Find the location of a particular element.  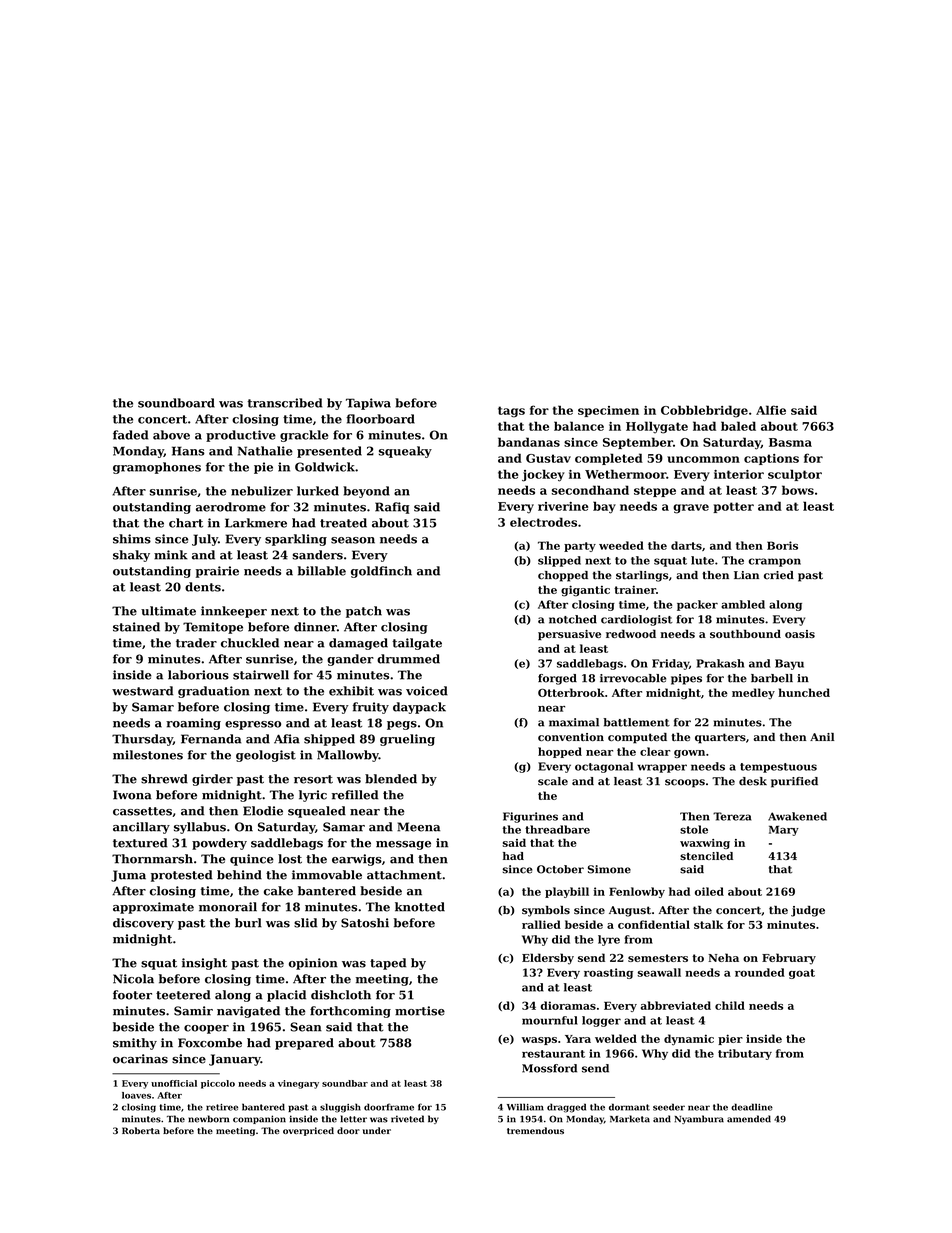

overpriced is located at coordinates (308, 1131).
